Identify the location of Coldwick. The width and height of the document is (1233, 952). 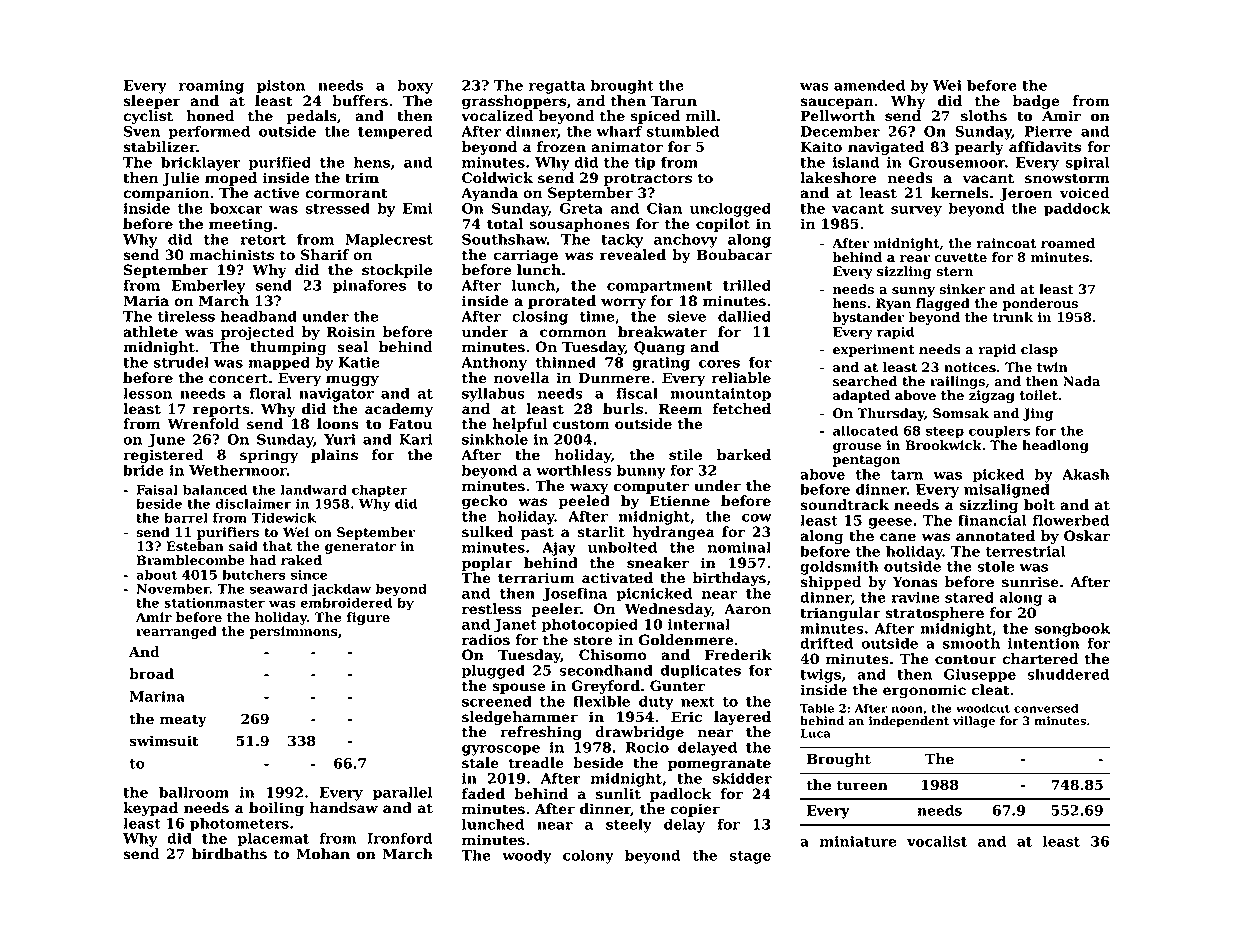
(497, 178).
